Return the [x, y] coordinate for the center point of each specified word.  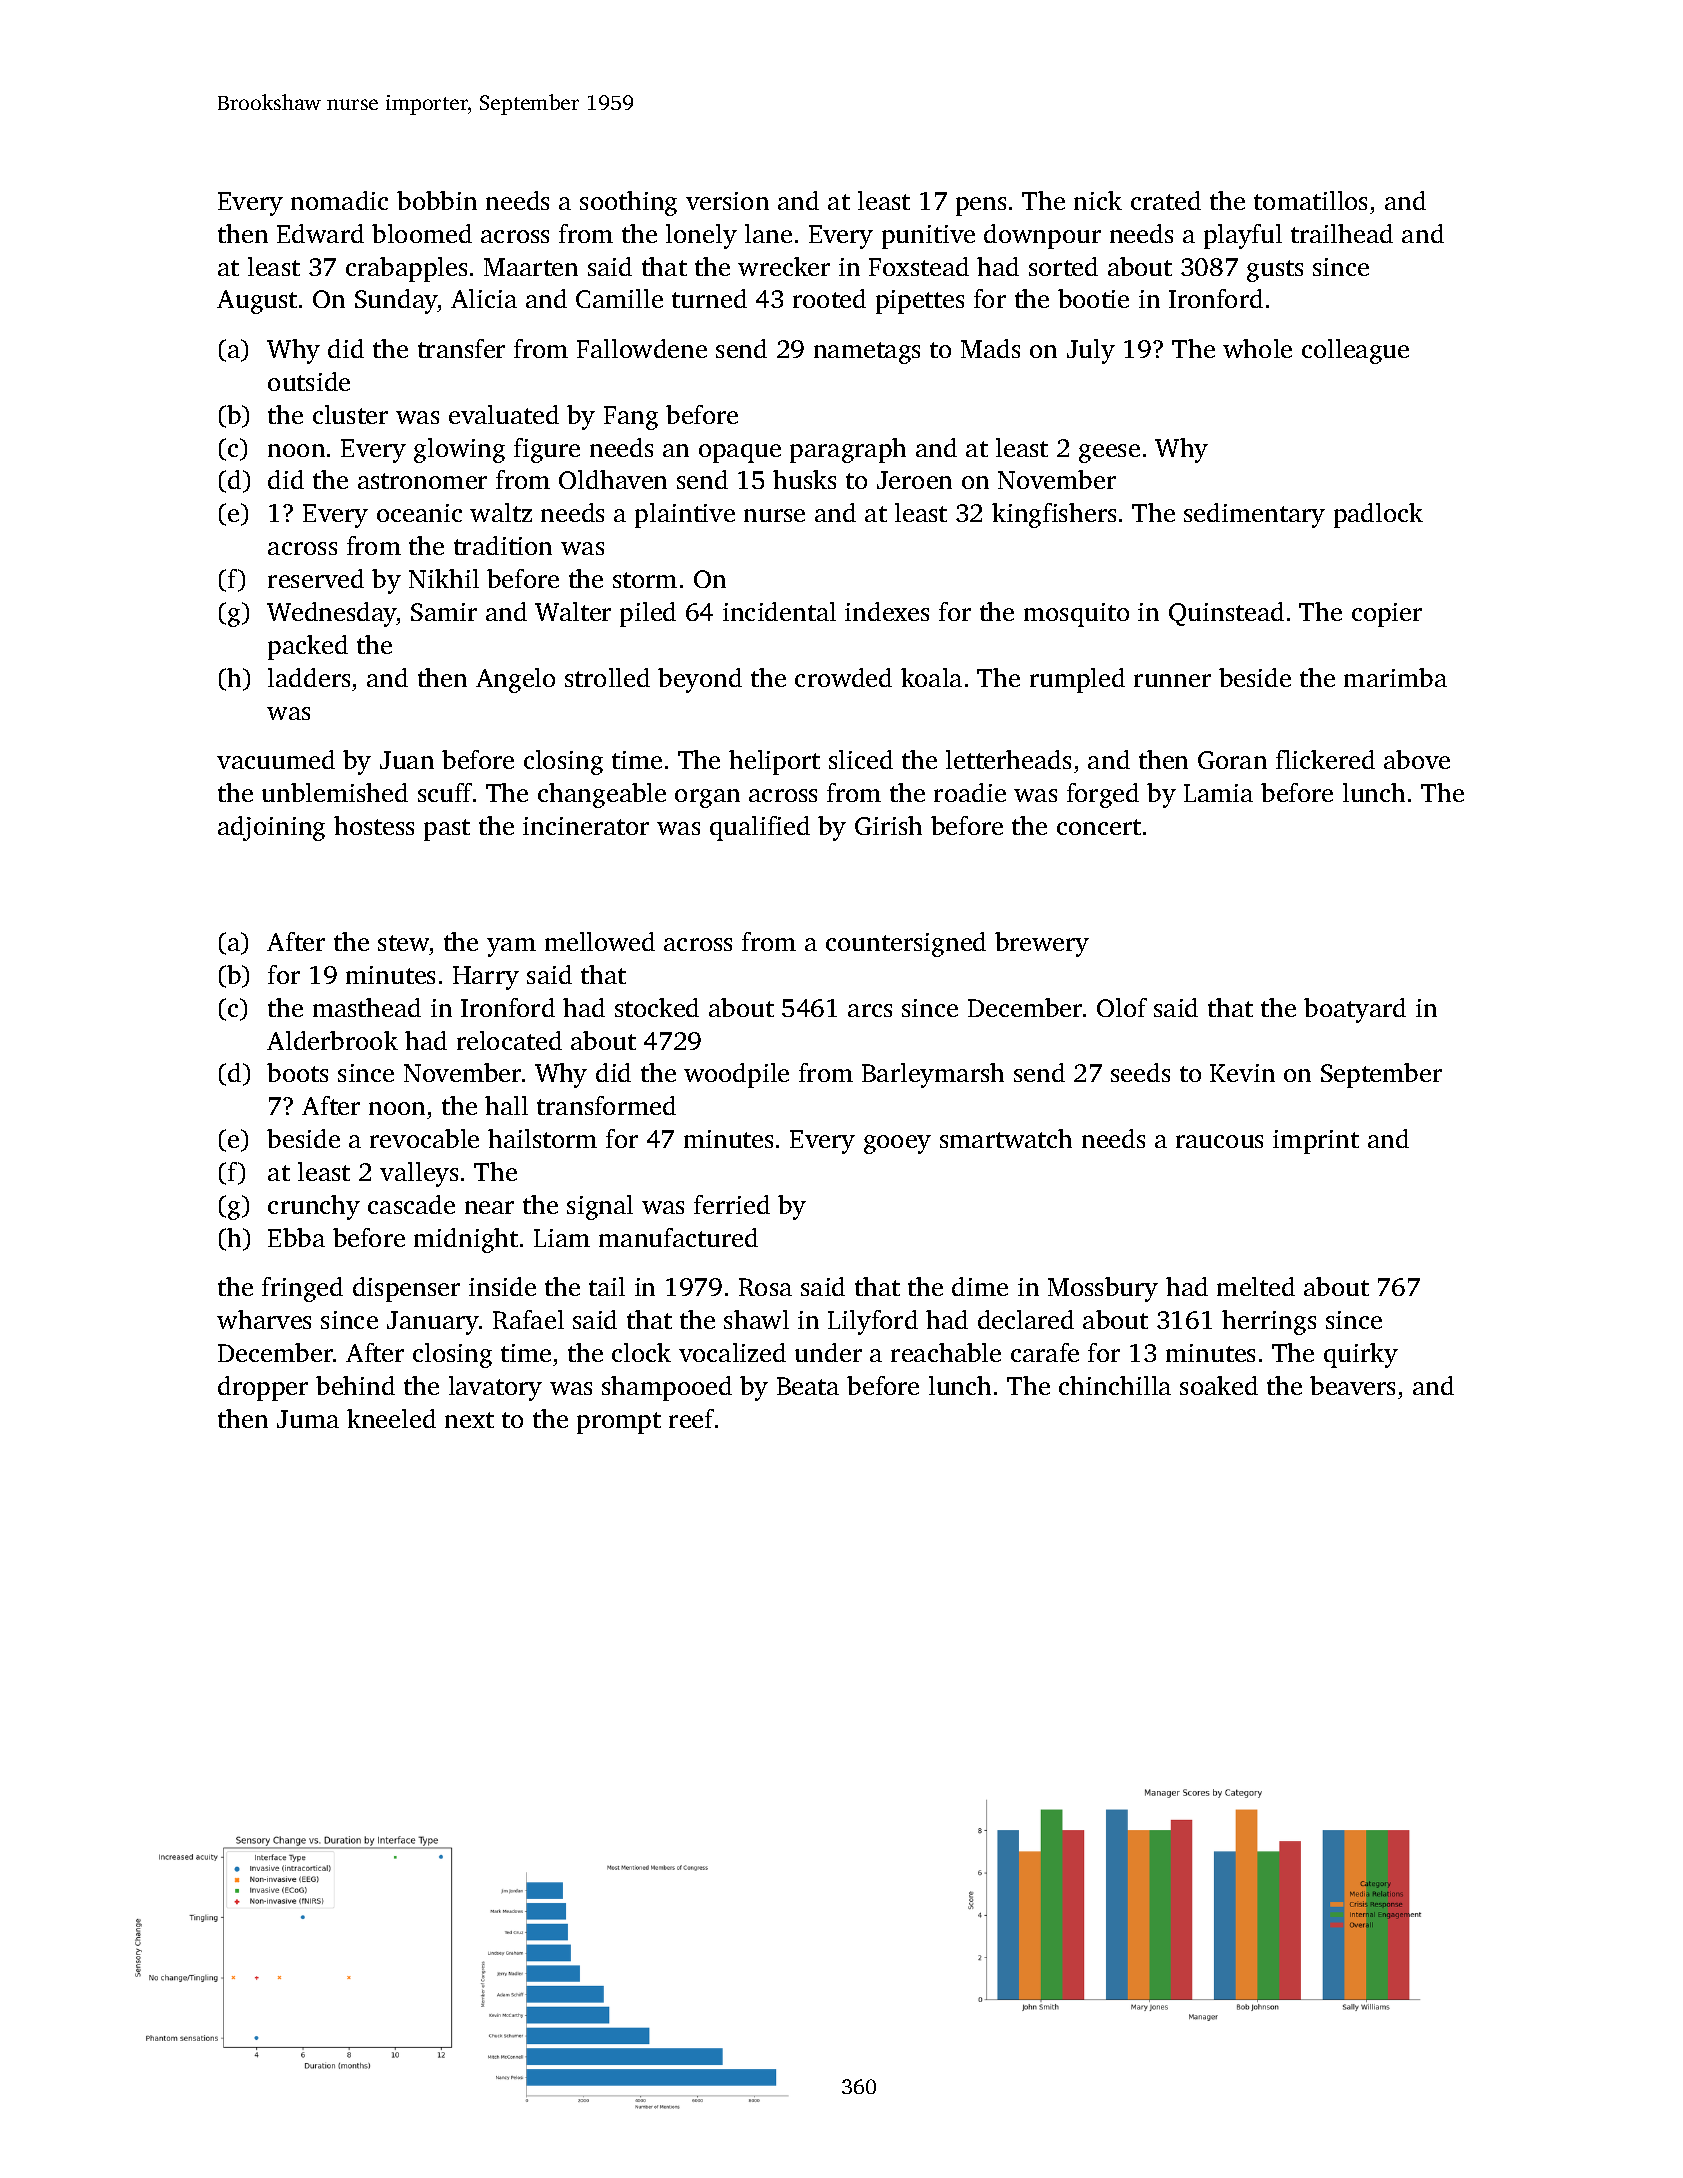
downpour [1042, 236]
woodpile [736, 1075]
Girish [888, 825]
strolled [607, 677]
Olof [1122, 1007]
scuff [445, 792]
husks [804, 479]
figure [547, 450]
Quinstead [1226, 614]
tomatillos [1310, 200]
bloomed [422, 233]
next [469, 1420]
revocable [424, 1138]
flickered [1325, 759]
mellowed [600, 941]
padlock [1378, 515]
